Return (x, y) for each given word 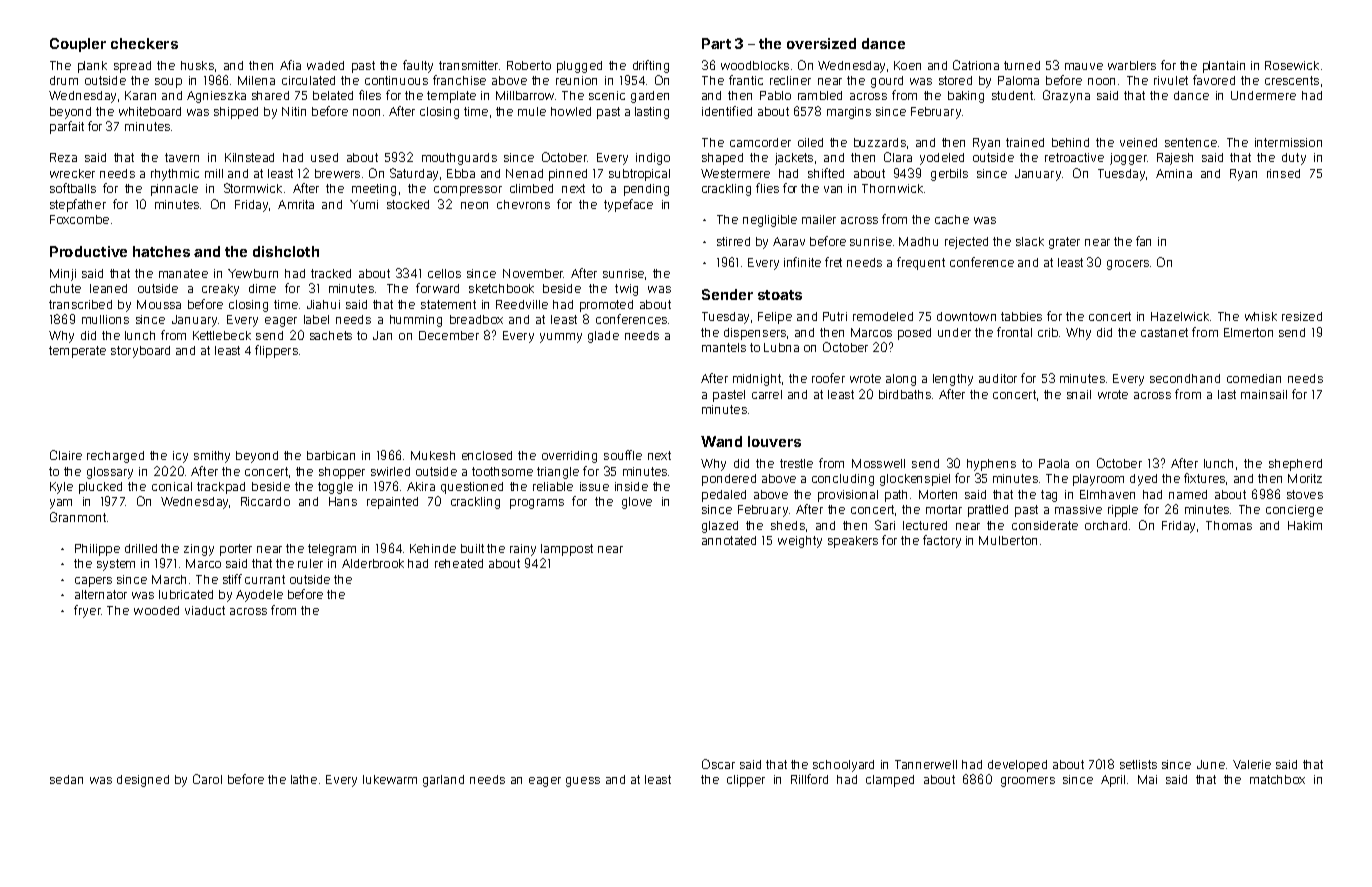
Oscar (718, 764)
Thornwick (892, 188)
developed (1017, 766)
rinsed (1283, 173)
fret (833, 262)
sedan (66, 779)
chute (65, 288)
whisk (1261, 316)
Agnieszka (216, 97)
